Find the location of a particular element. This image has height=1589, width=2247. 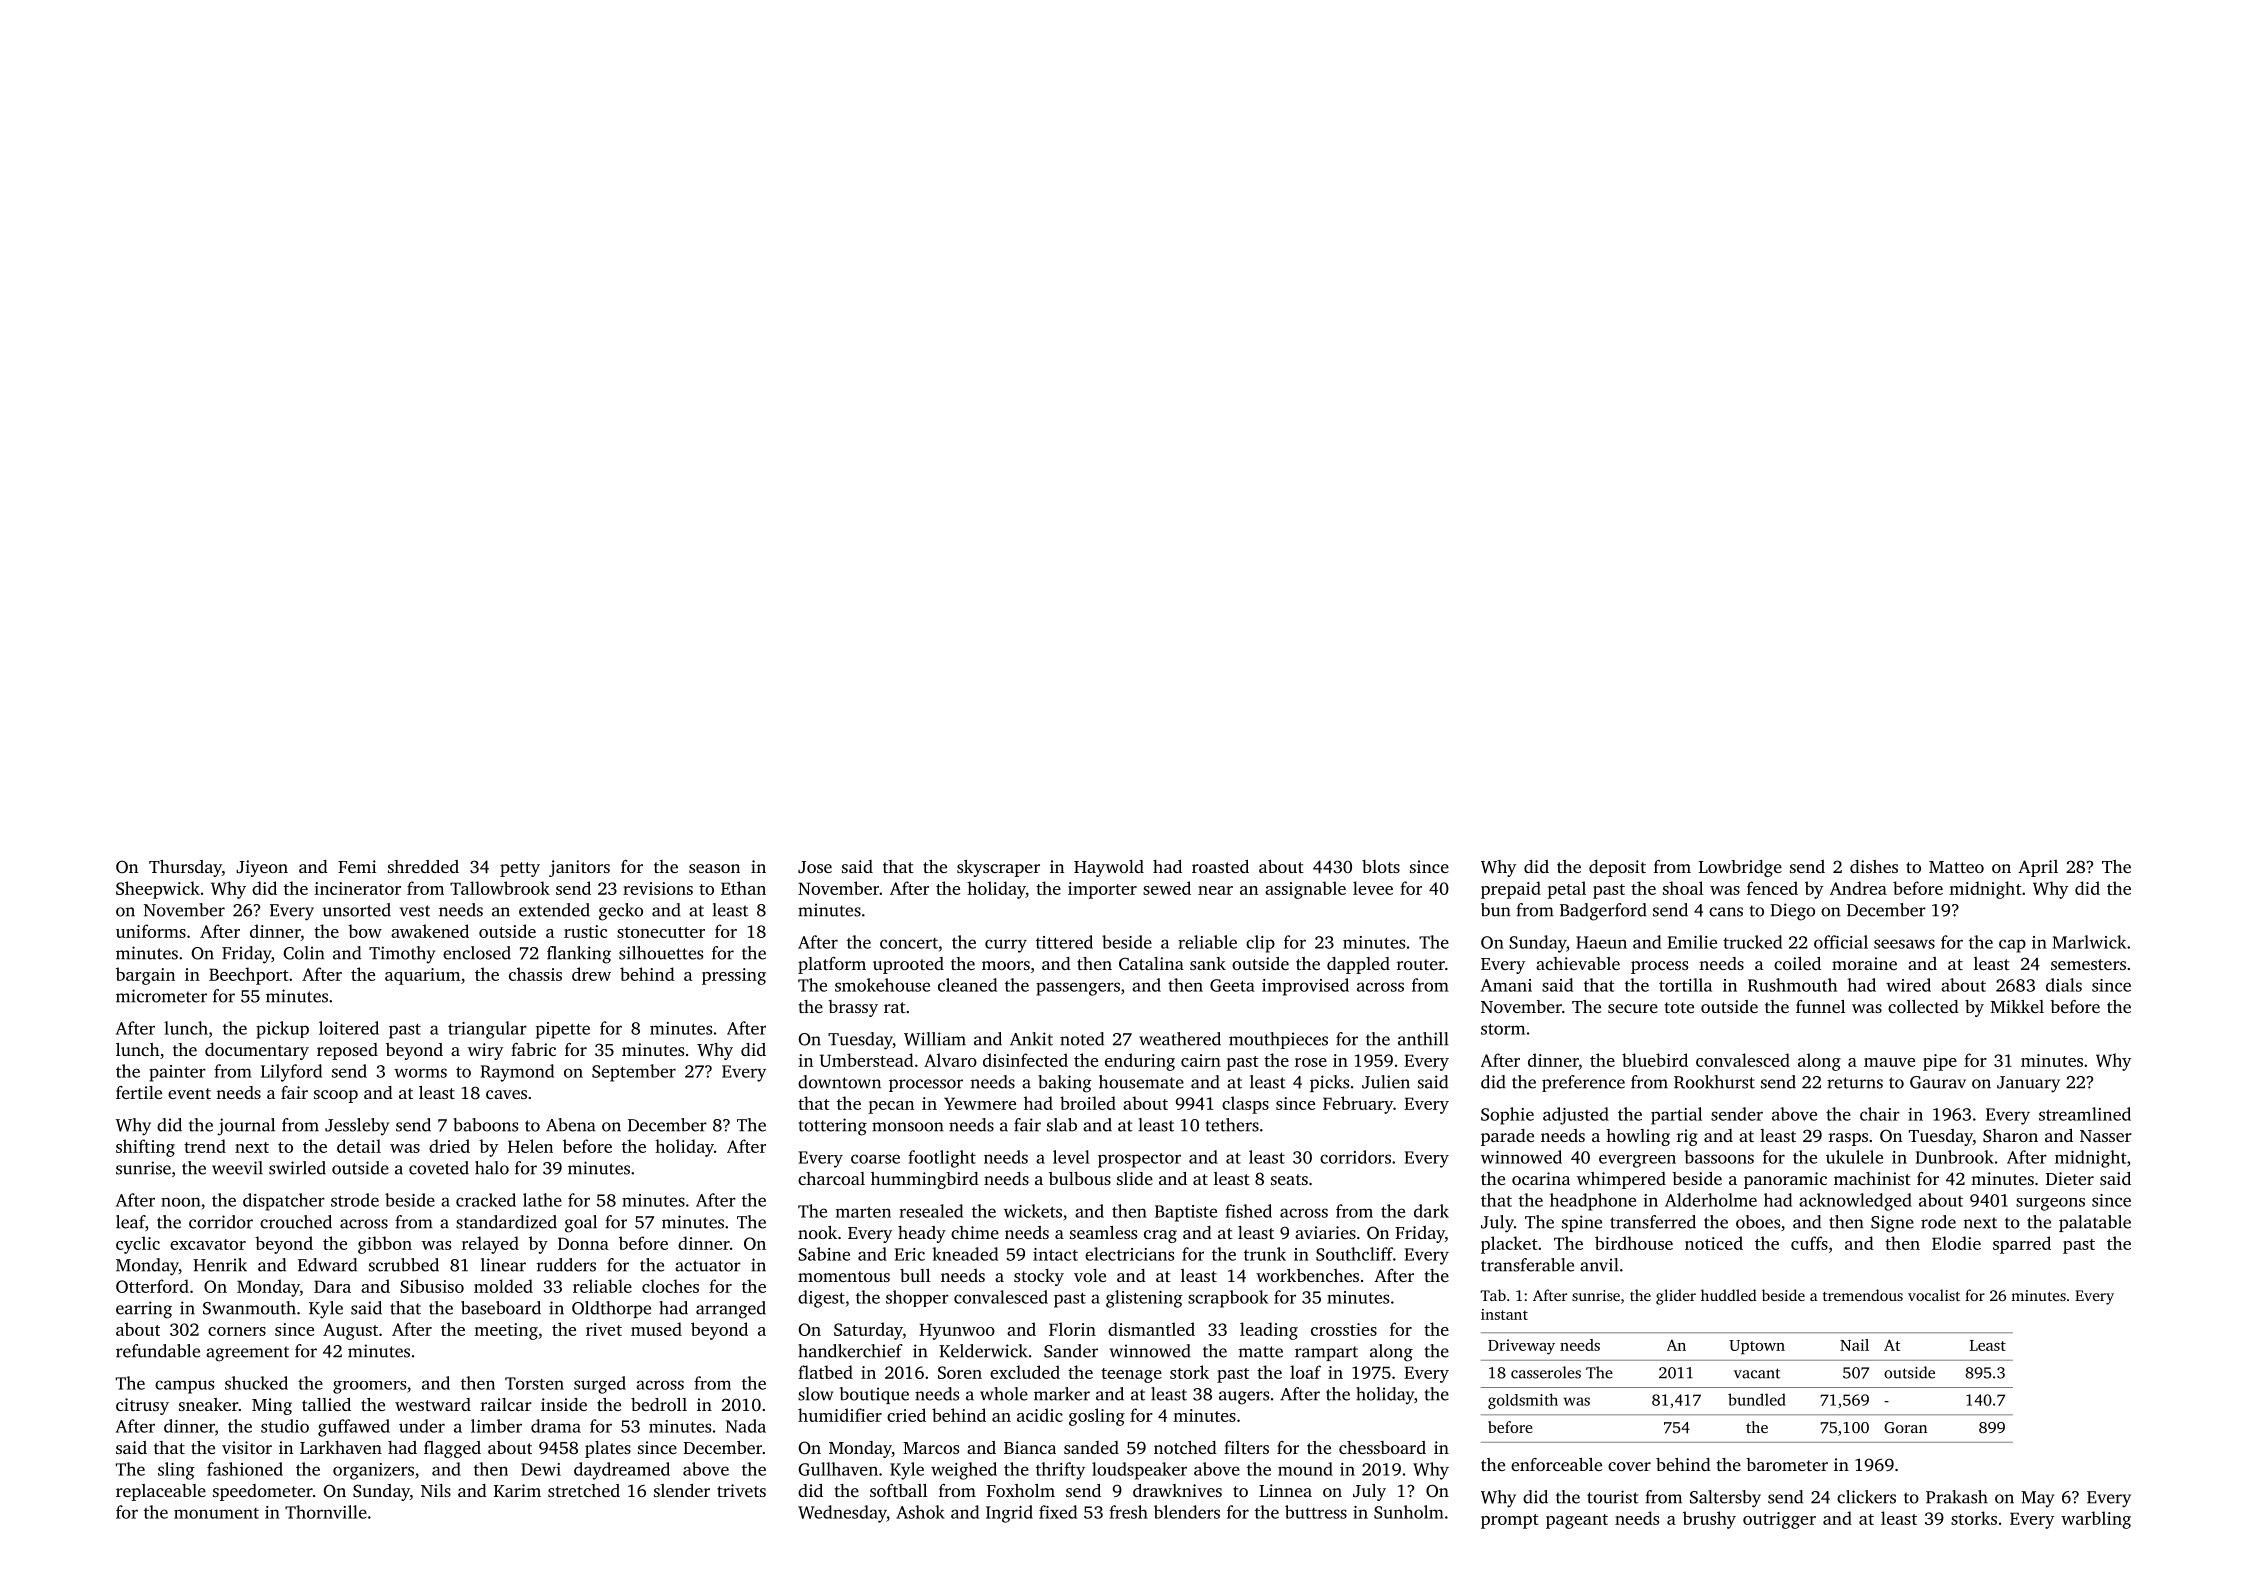

whole is located at coordinates (1004, 1394).
